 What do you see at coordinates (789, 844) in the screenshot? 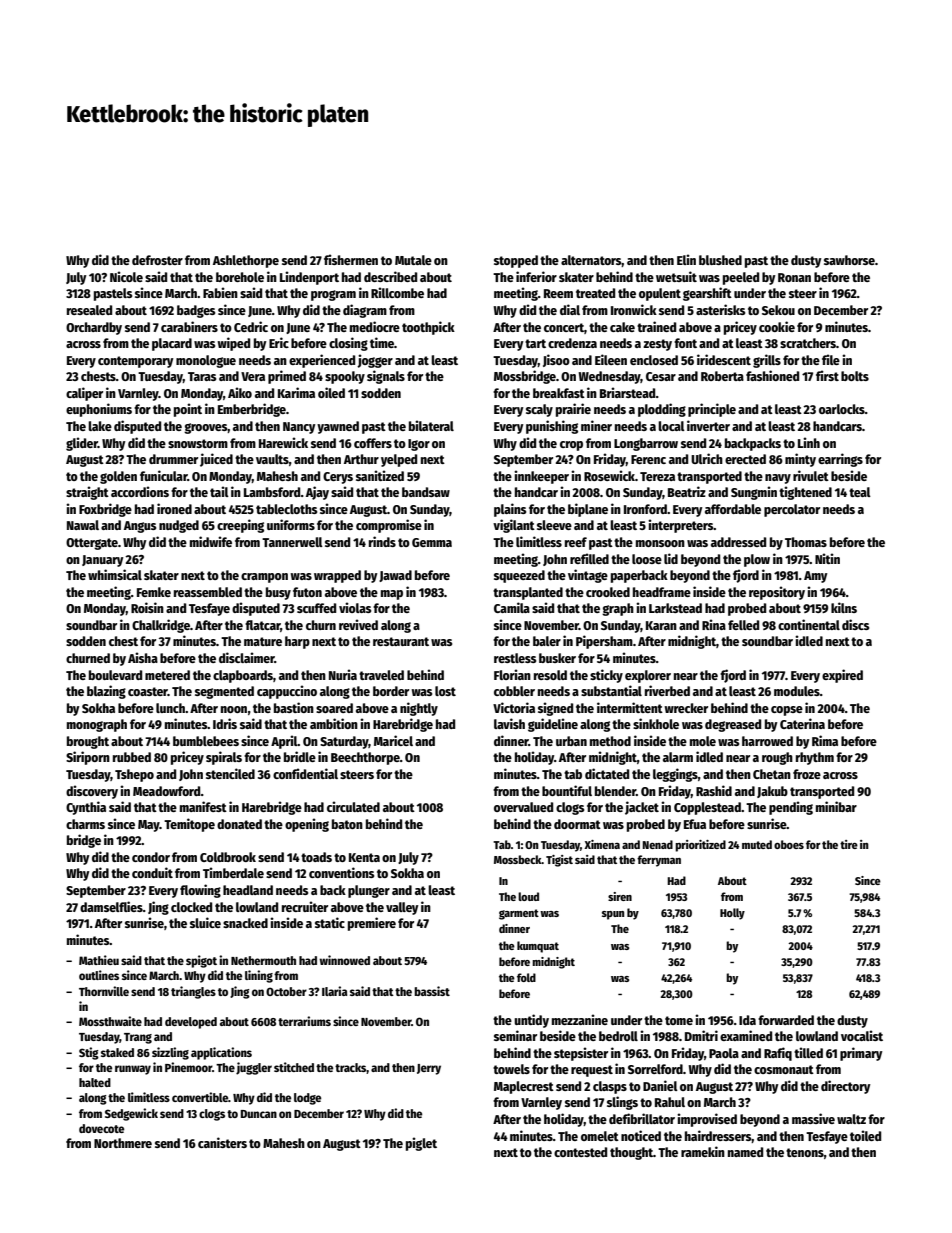
I see `oboes` at bounding box center [789, 844].
